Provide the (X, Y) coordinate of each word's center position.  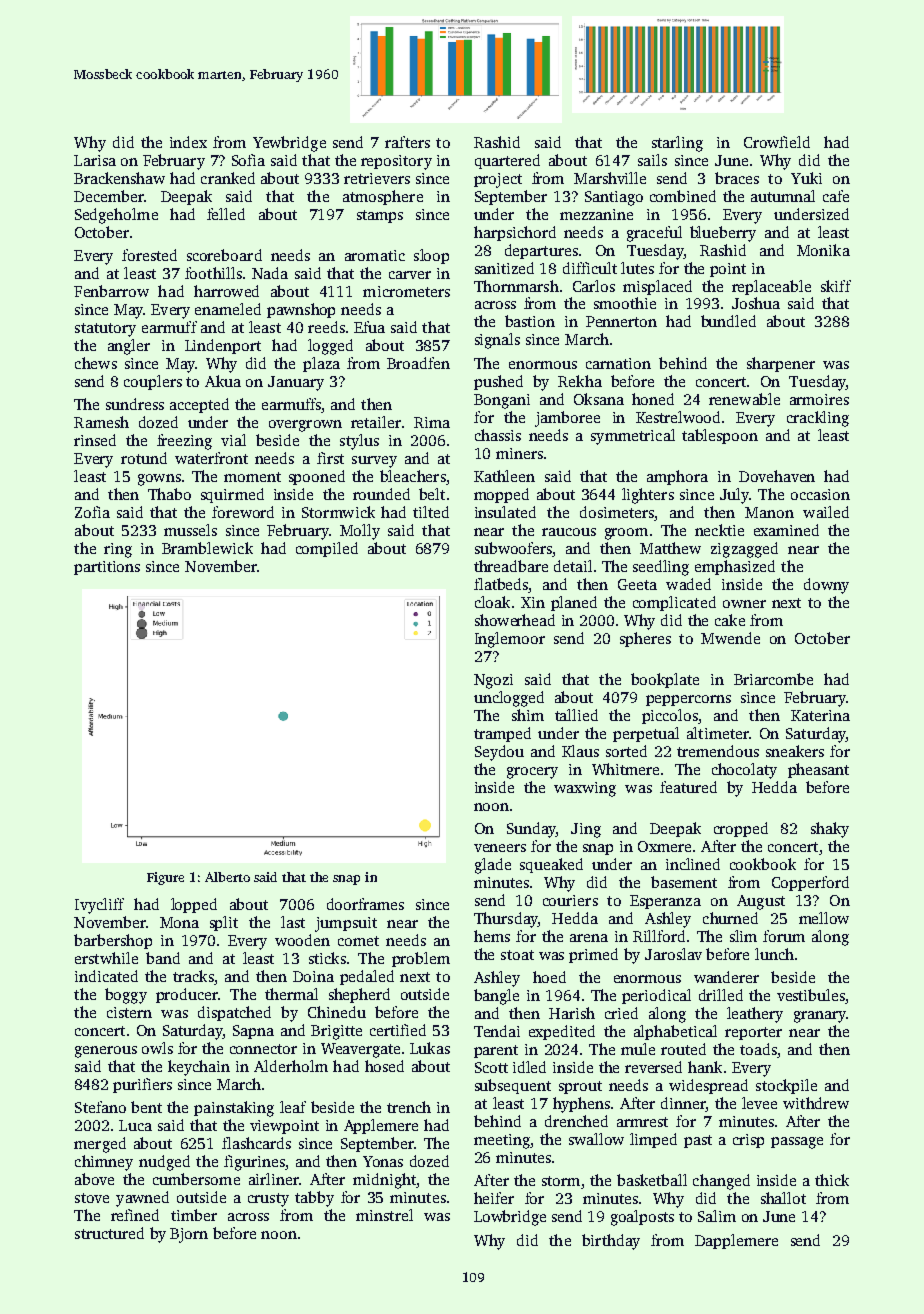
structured (109, 1233)
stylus (359, 442)
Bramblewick (207, 548)
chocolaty (744, 771)
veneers (500, 848)
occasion (820, 494)
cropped (741, 829)
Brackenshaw (119, 178)
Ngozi (493, 681)
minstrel (384, 1215)
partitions (107, 568)
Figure (165, 878)
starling (677, 144)
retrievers (377, 178)
